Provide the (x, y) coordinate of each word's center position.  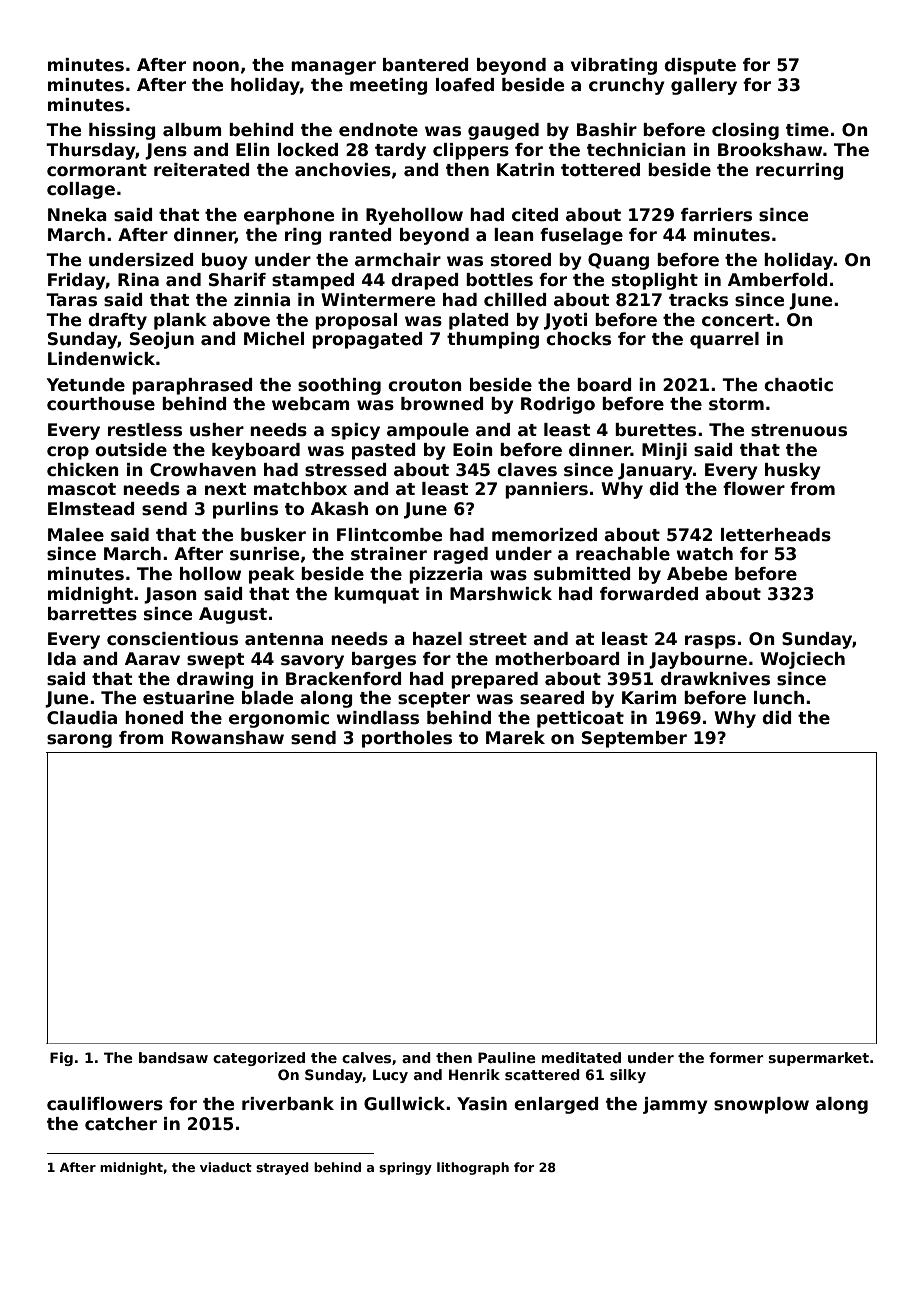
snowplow (761, 1105)
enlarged (556, 1105)
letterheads (776, 535)
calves (366, 1057)
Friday (77, 281)
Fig (61, 1059)
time (807, 130)
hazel (437, 639)
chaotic (798, 385)
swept (215, 661)
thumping (493, 340)
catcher (121, 1124)
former (736, 1057)
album (192, 130)
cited (535, 215)
